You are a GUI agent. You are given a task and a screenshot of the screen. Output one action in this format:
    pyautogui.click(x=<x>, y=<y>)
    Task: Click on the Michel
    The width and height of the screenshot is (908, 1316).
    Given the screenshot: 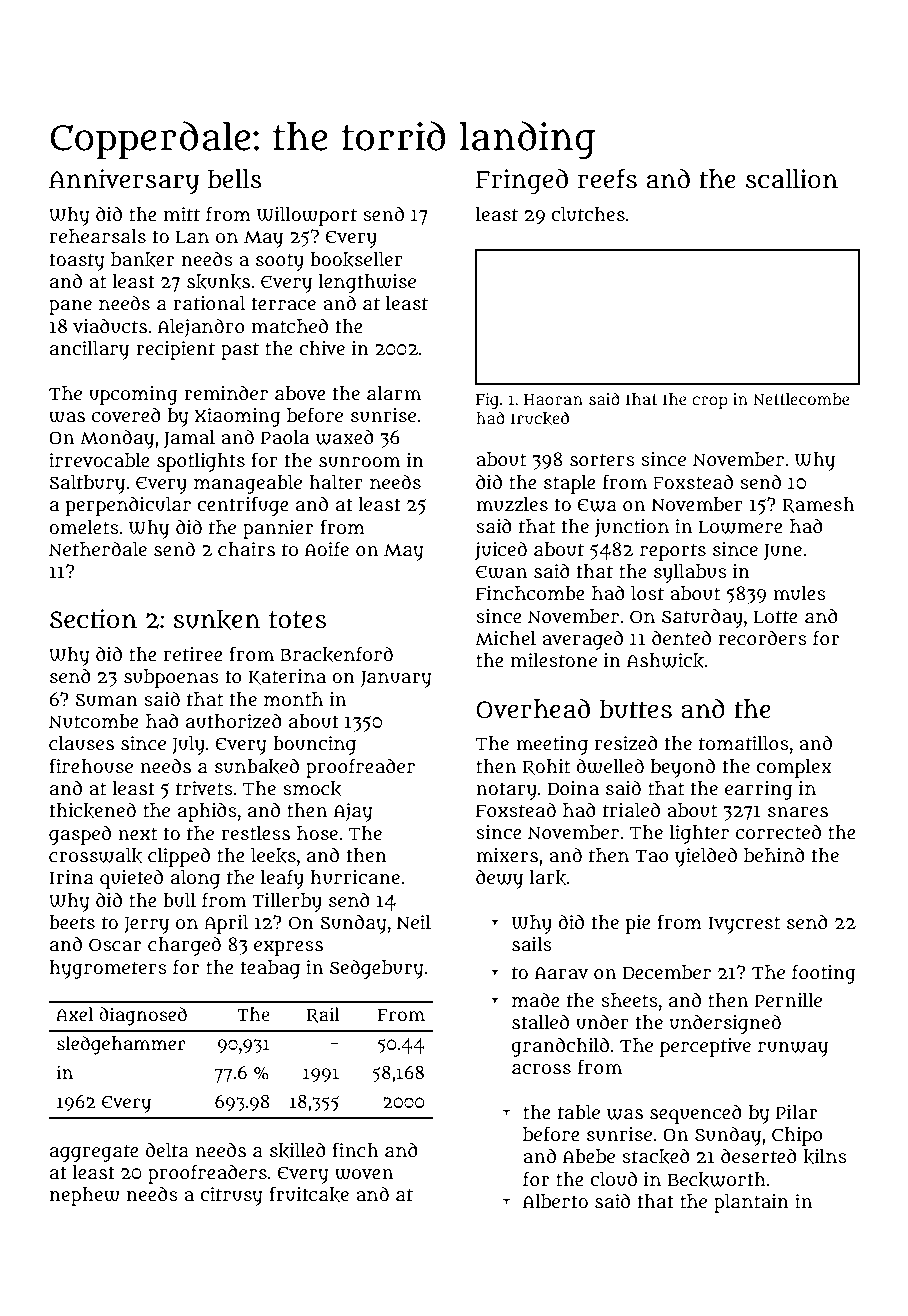 What is the action you would take?
    pyautogui.click(x=505, y=638)
